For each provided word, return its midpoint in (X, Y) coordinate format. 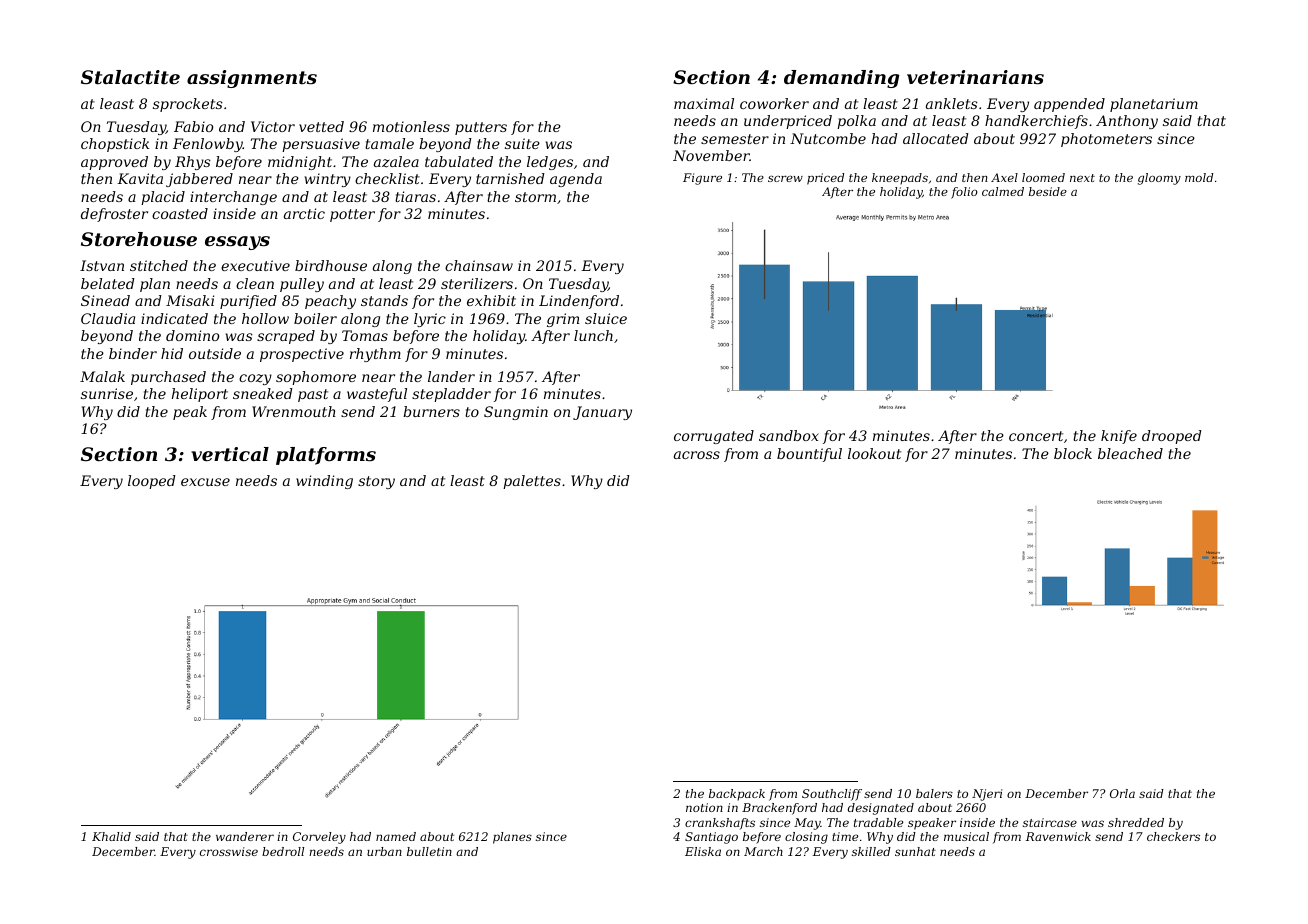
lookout (874, 453)
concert (1036, 436)
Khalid (111, 836)
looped (152, 482)
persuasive (321, 145)
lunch (593, 335)
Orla (1122, 793)
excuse (205, 482)
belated (108, 283)
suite (522, 143)
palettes (532, 482)
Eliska (703, 851)
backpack (737, 795)
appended (1069, 105)
